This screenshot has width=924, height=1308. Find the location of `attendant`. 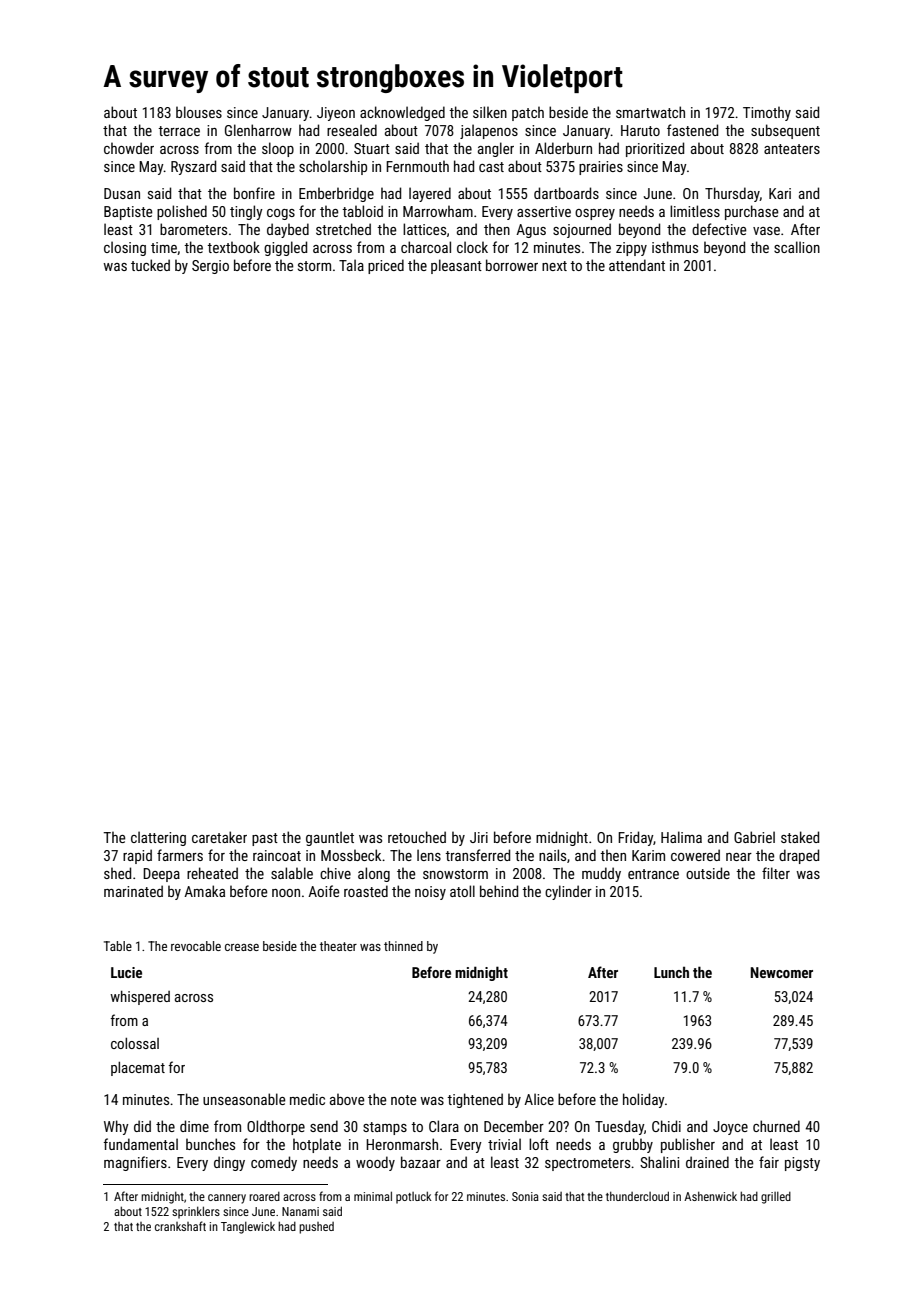

attendant is located at coordinates (637, 265).
